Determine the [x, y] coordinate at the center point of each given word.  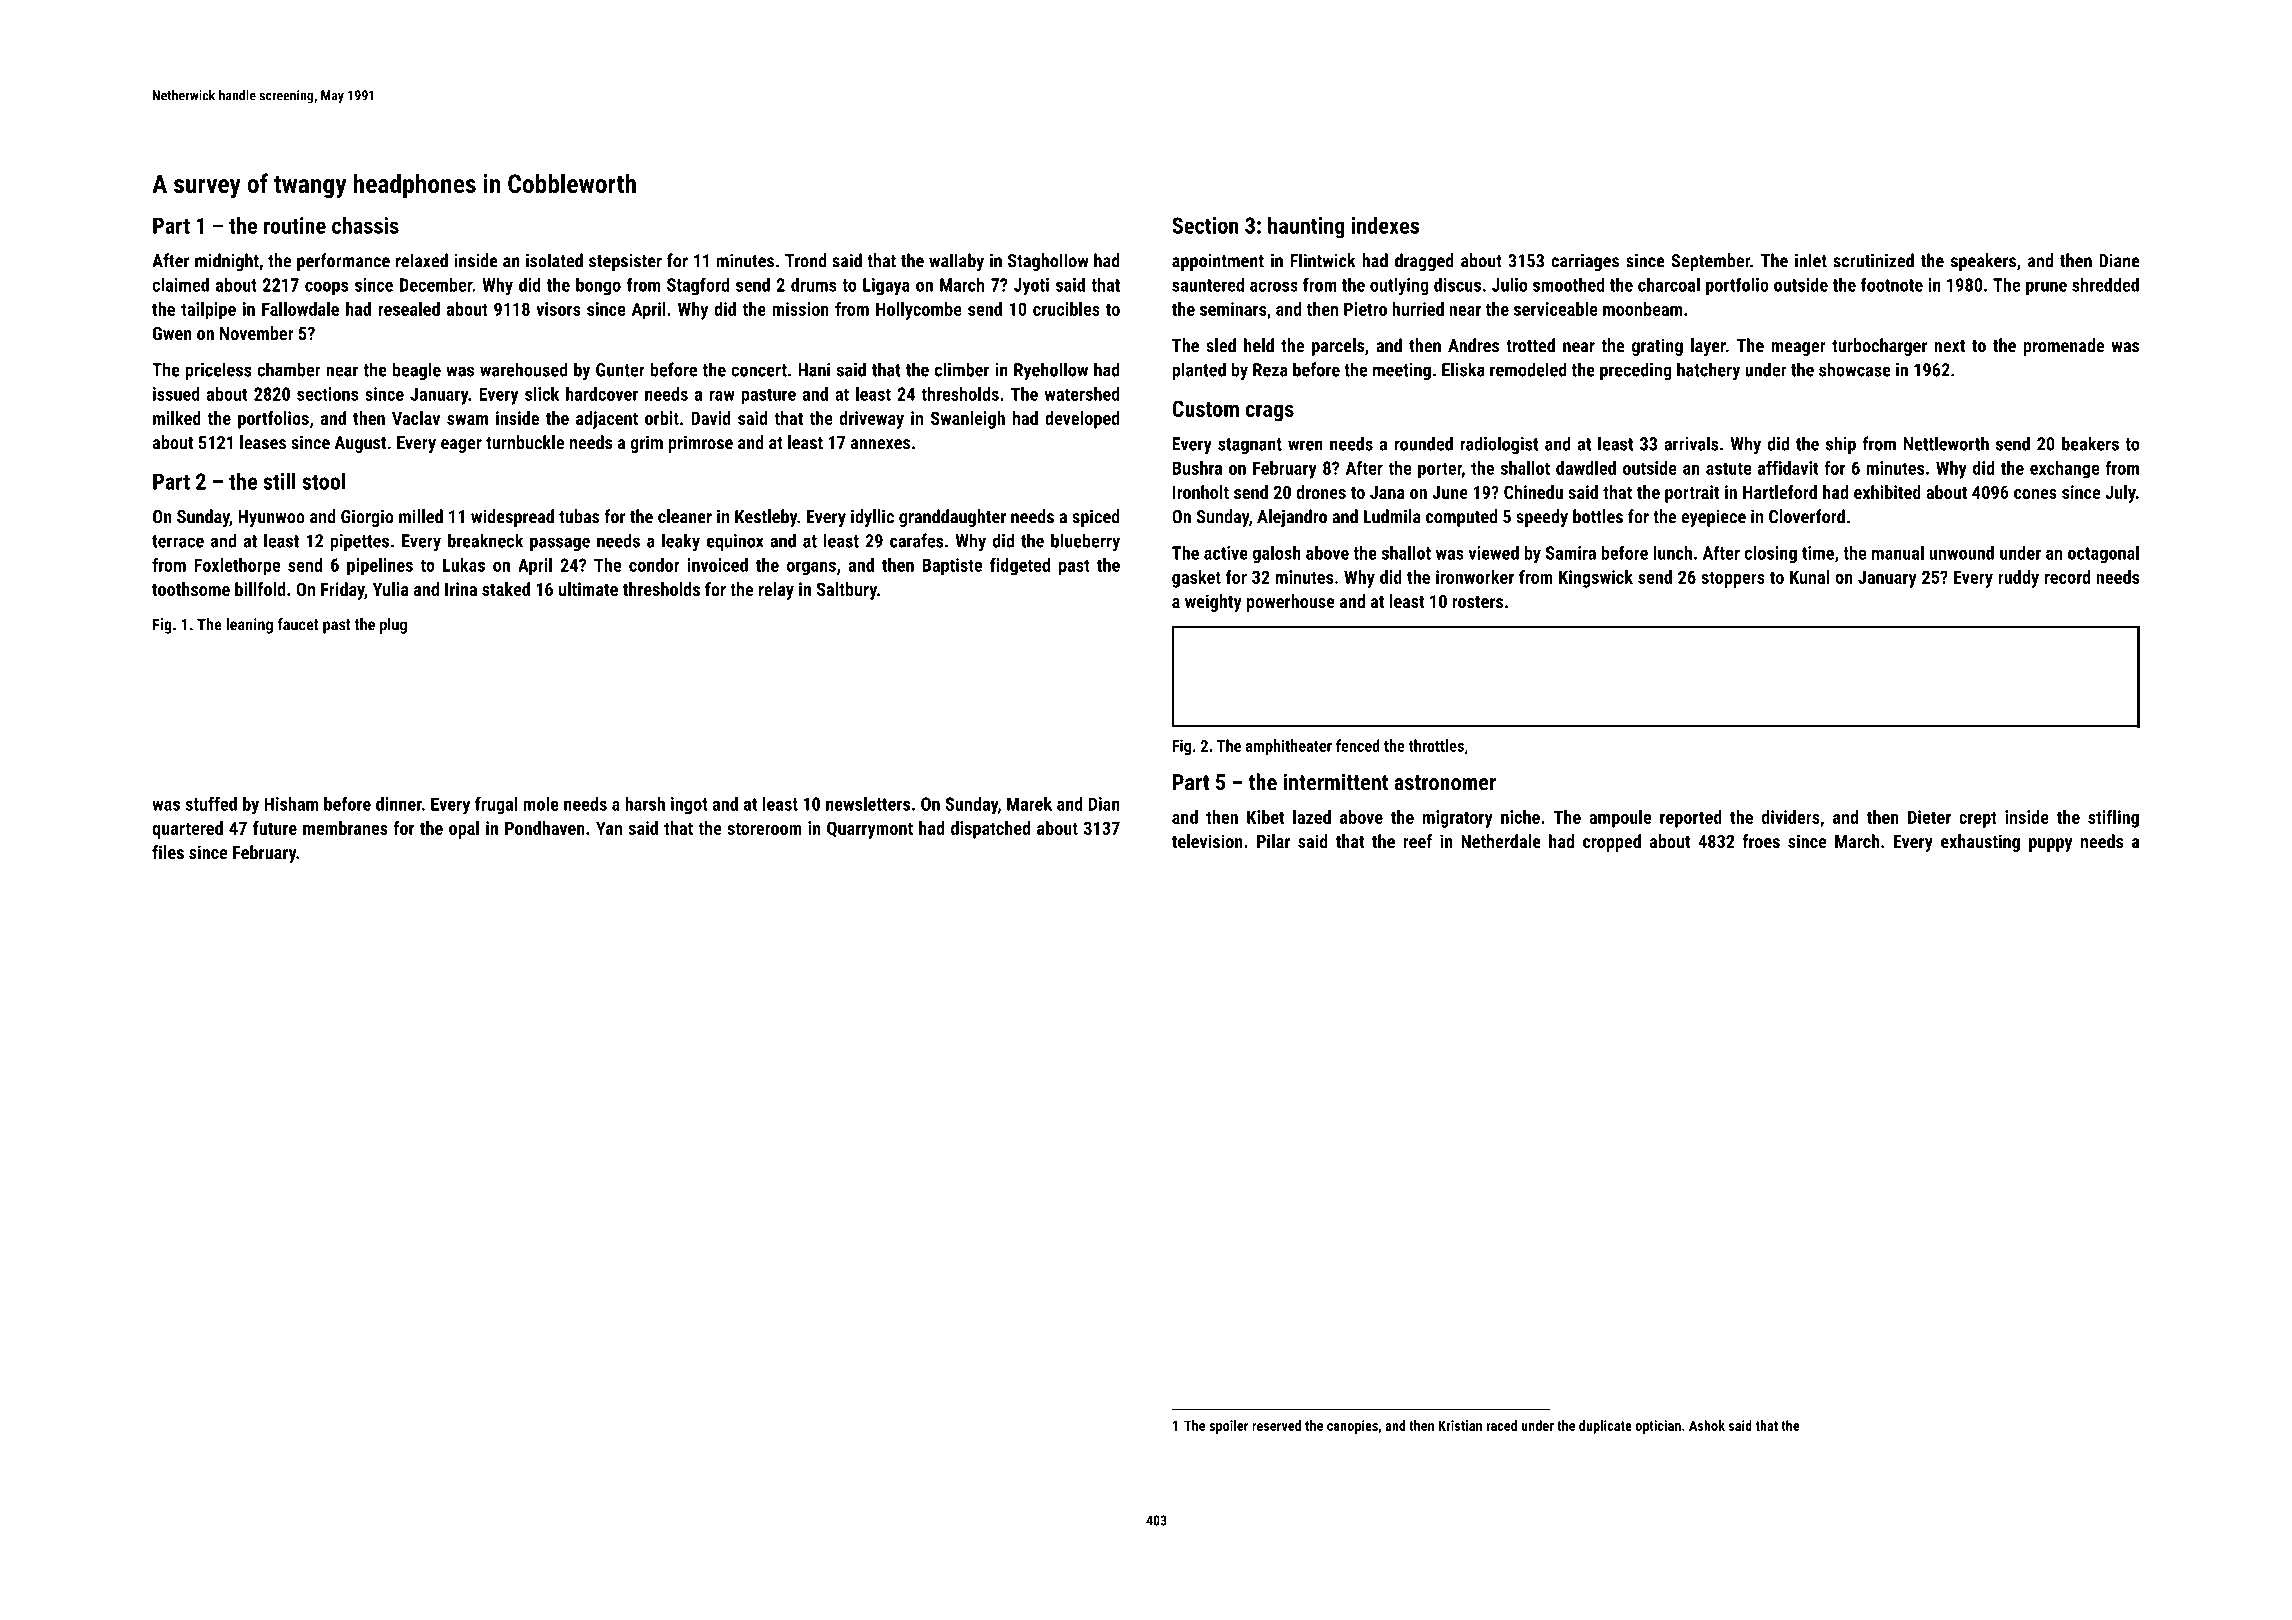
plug [393, 626]
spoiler [1228, 1427]
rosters [1477, 602]
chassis [365, 225]
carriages [1585, 262]
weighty [1213, 603]
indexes [1385, 225]
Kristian [1460, 1425]
